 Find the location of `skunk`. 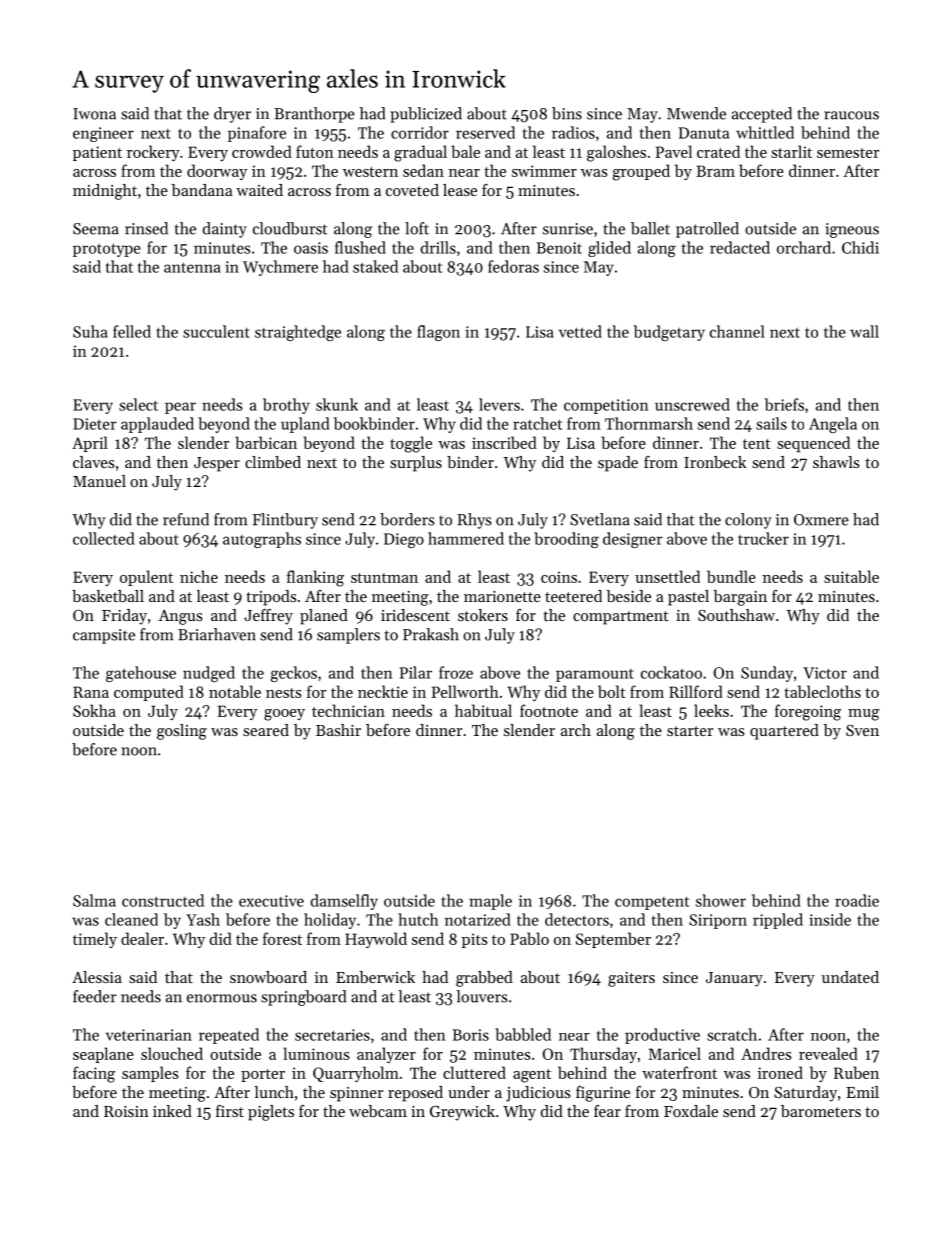

skunk is located at coordinates (337, 404).
